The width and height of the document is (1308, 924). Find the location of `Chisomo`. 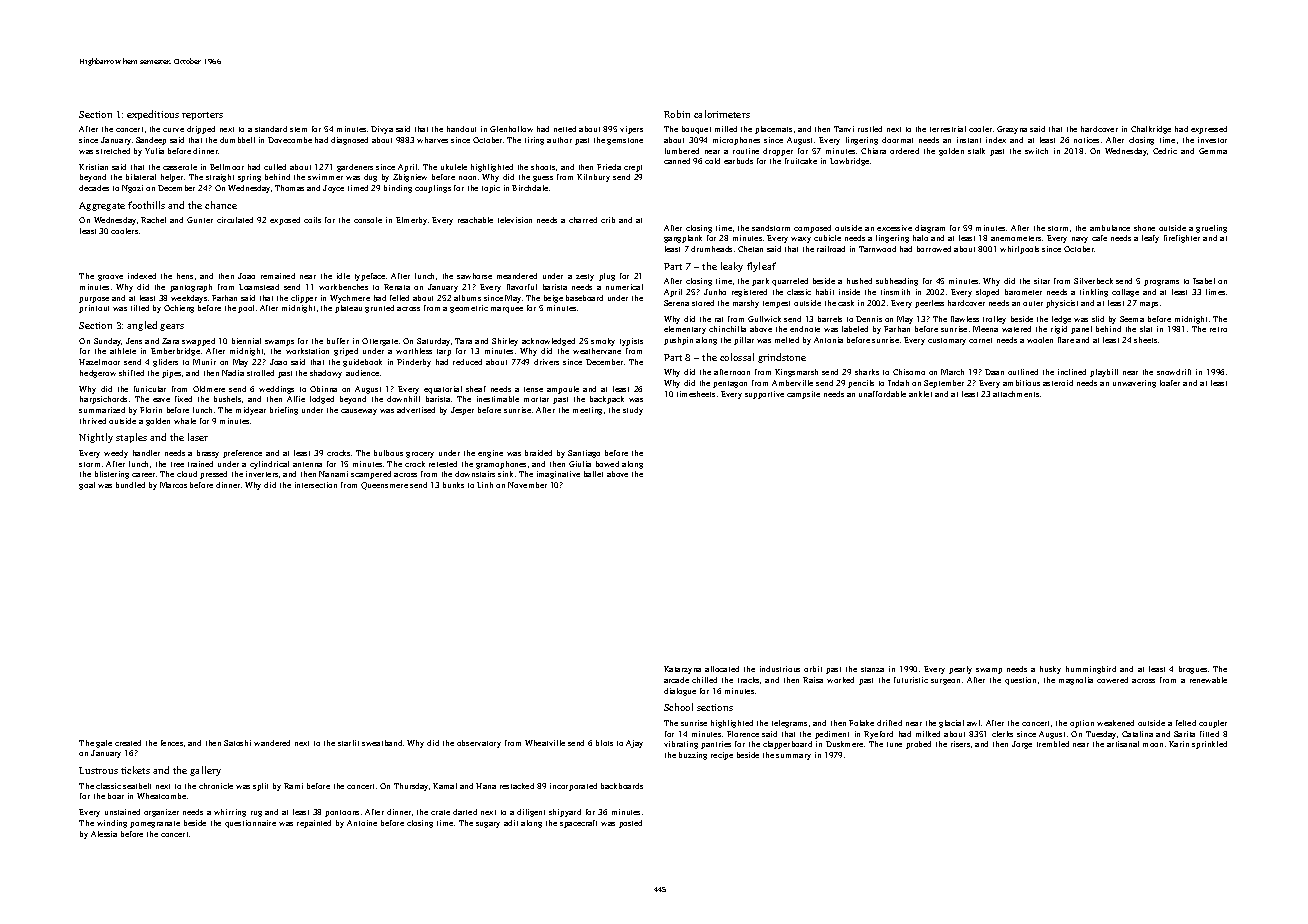

Chisomo is located at coordinates (909, 372).
